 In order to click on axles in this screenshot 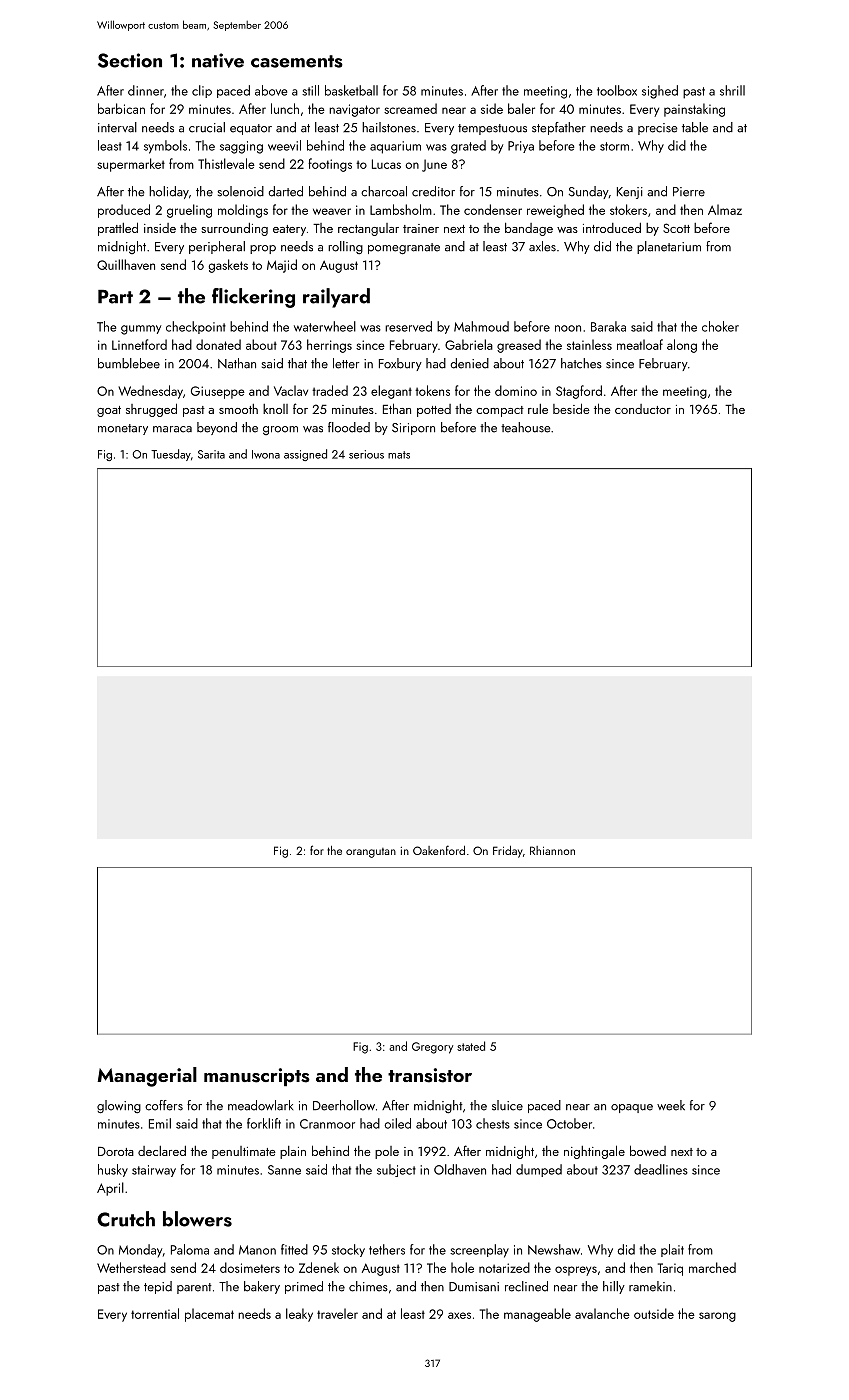, I will do `click(542, 246)`.
